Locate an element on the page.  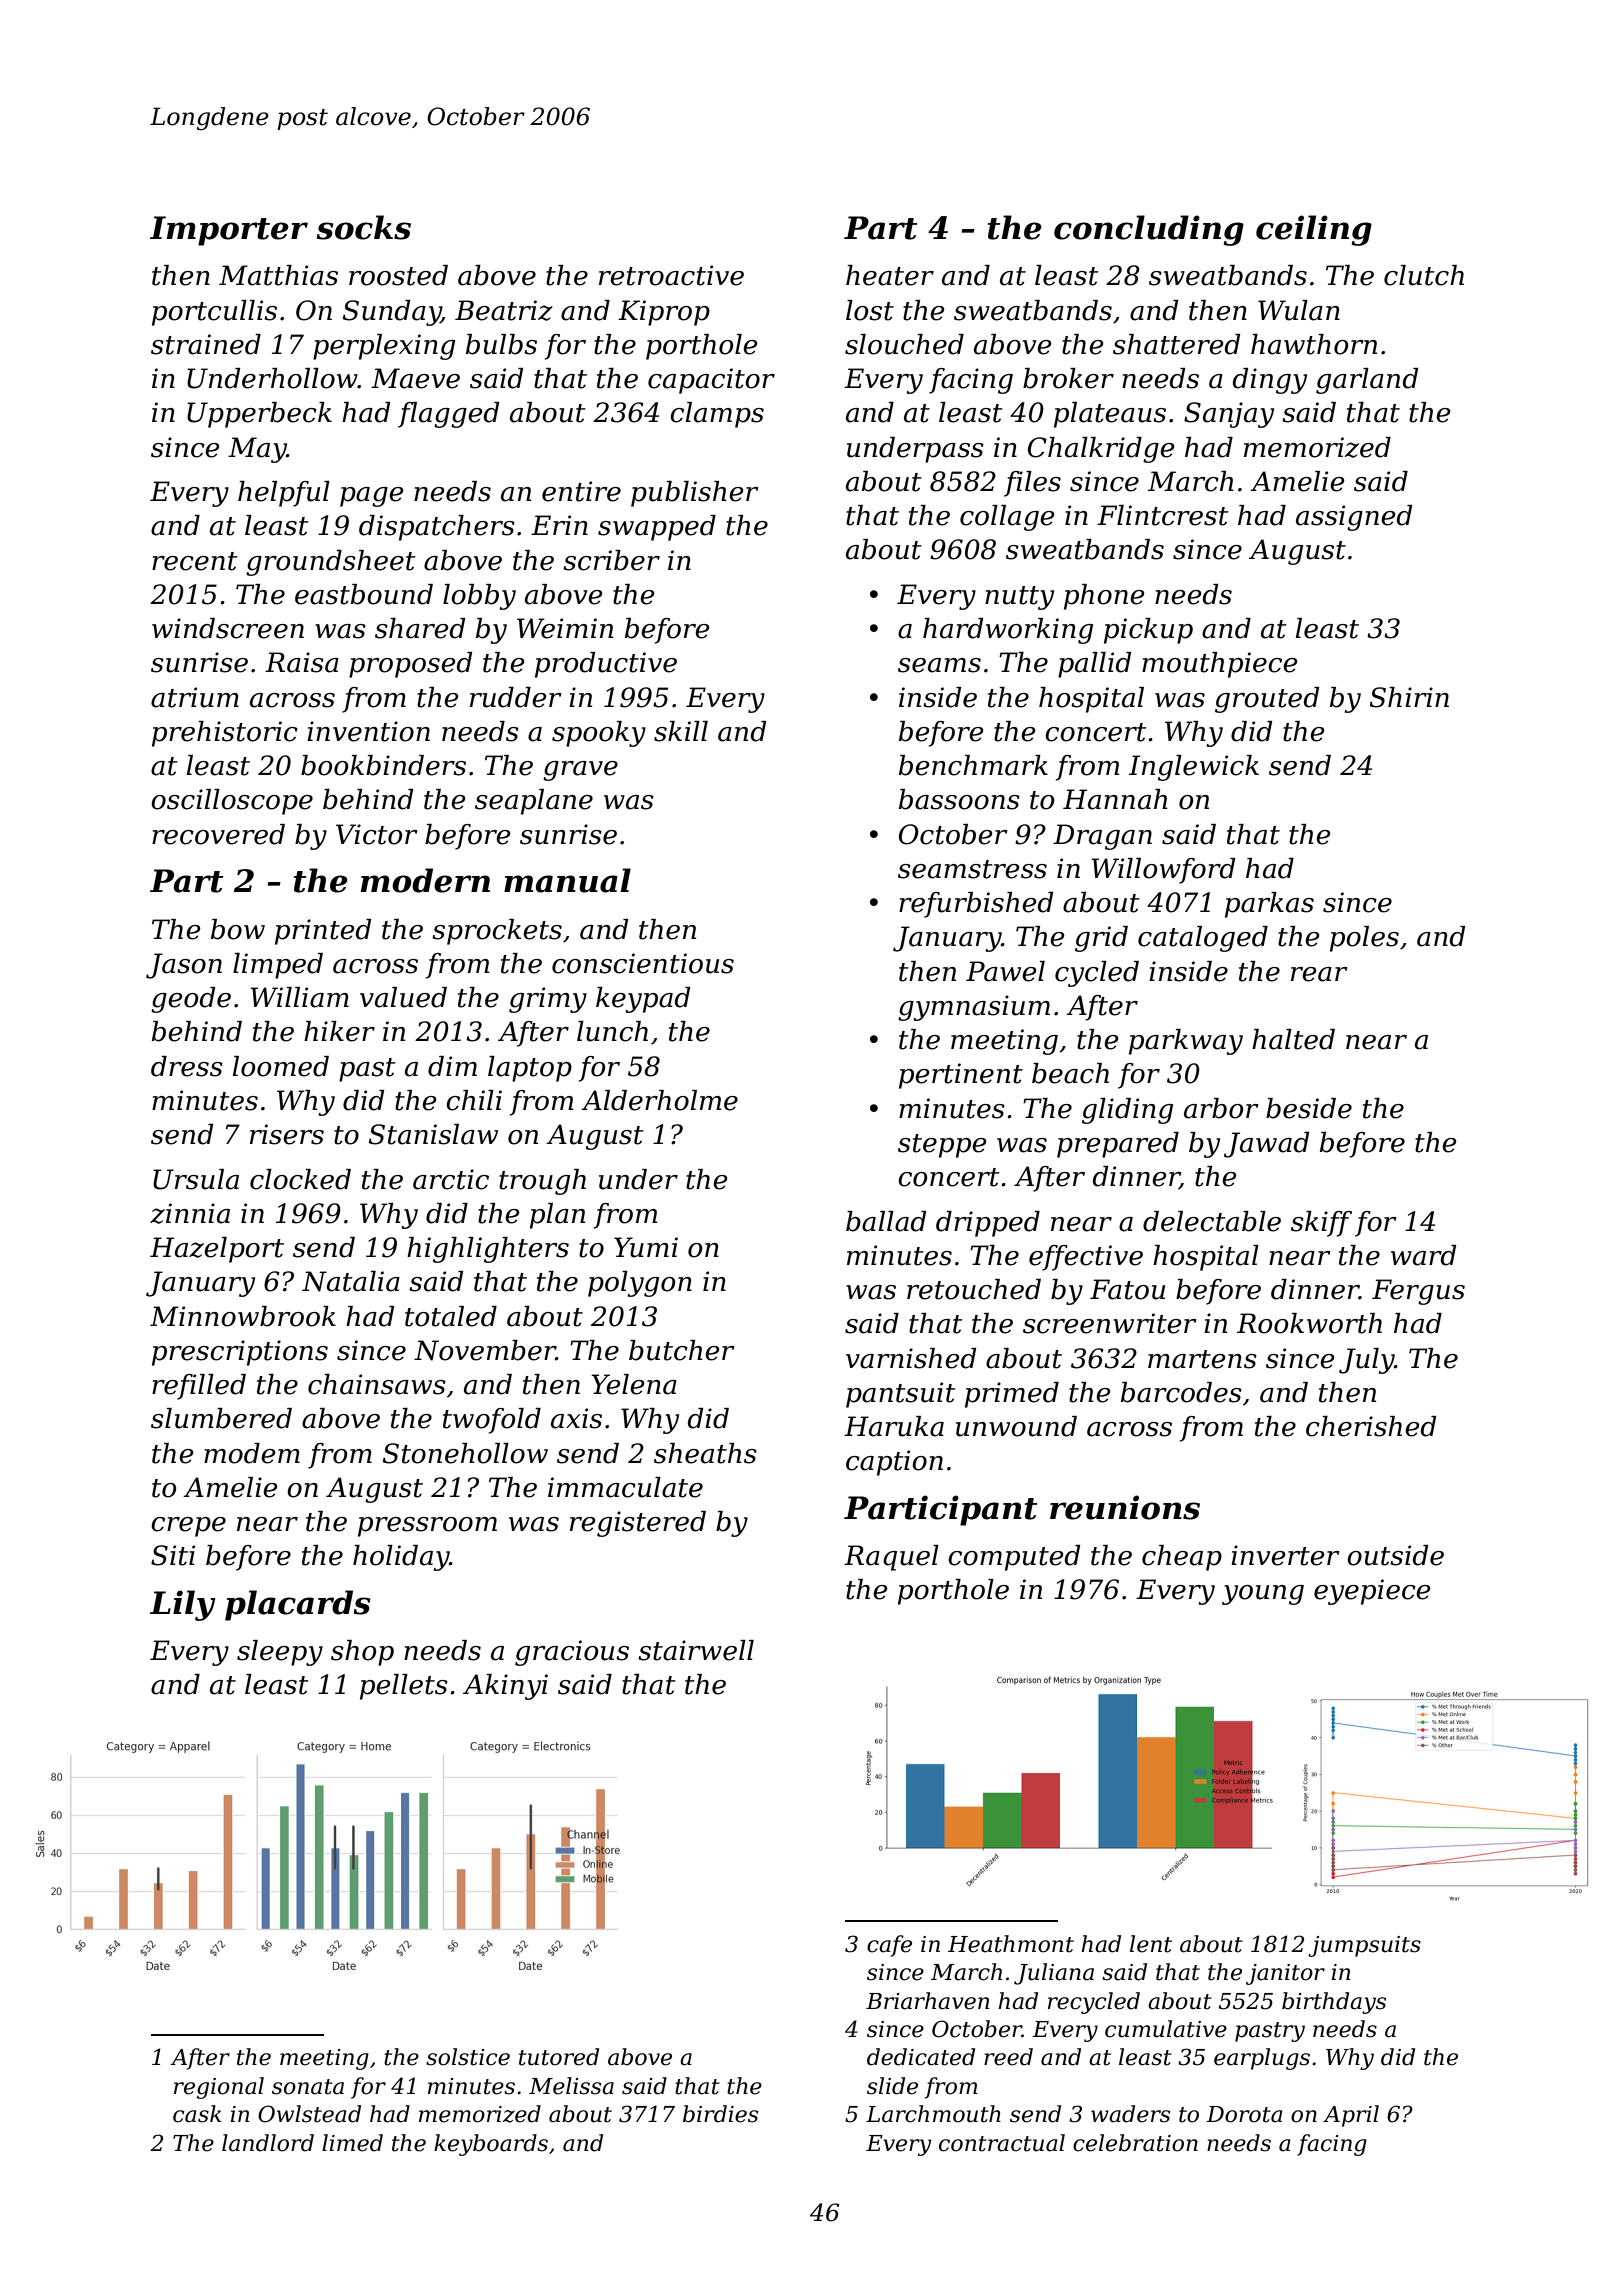
printed is located at coordinates (323, 932).
